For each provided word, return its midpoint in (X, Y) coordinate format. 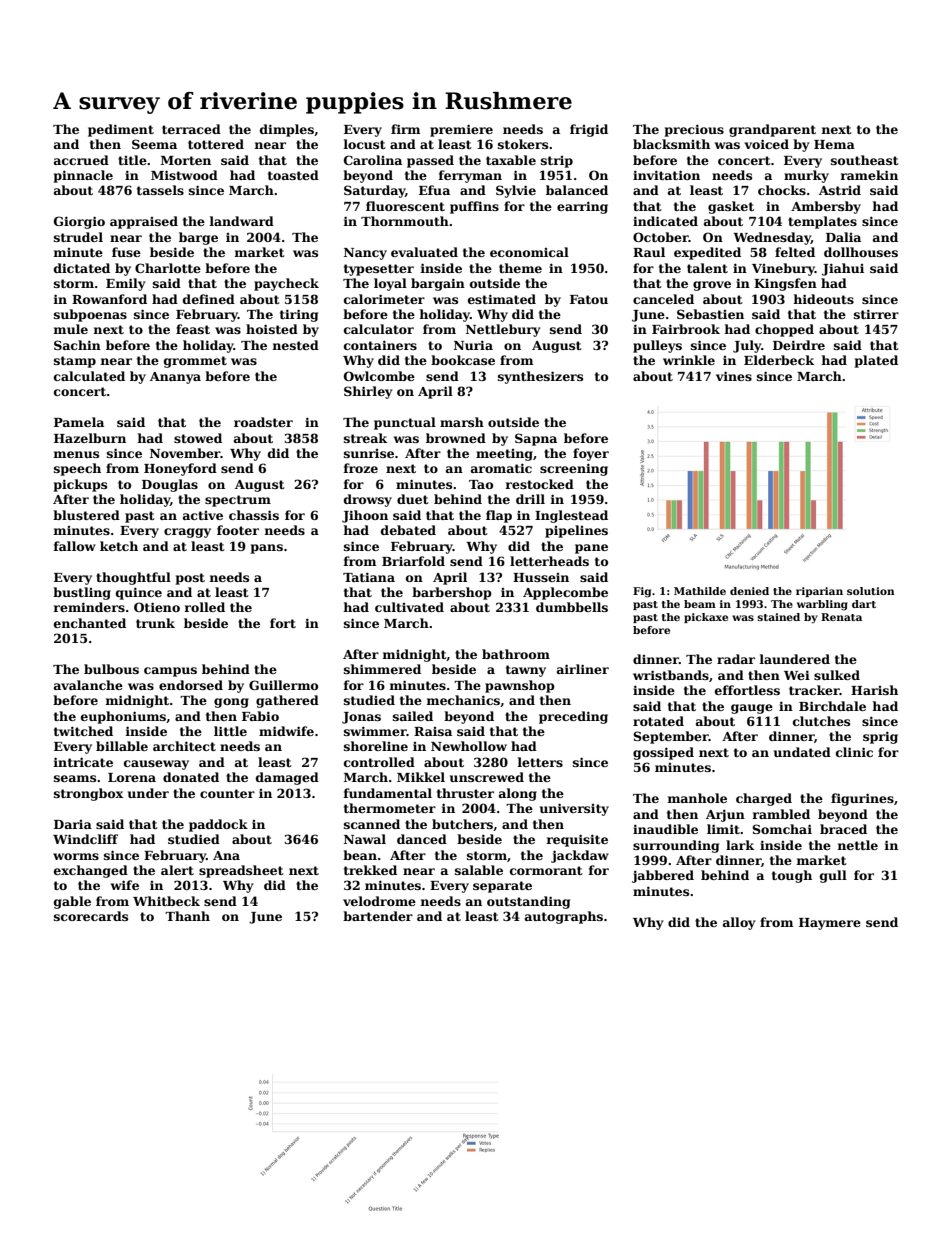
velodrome (379, 901)
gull (833, 876)
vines (734, 376)
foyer (591, 454)
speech (77, 469)
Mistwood (184, 175)
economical (529, 252)
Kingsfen (785, 284)
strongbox (88, 794)
